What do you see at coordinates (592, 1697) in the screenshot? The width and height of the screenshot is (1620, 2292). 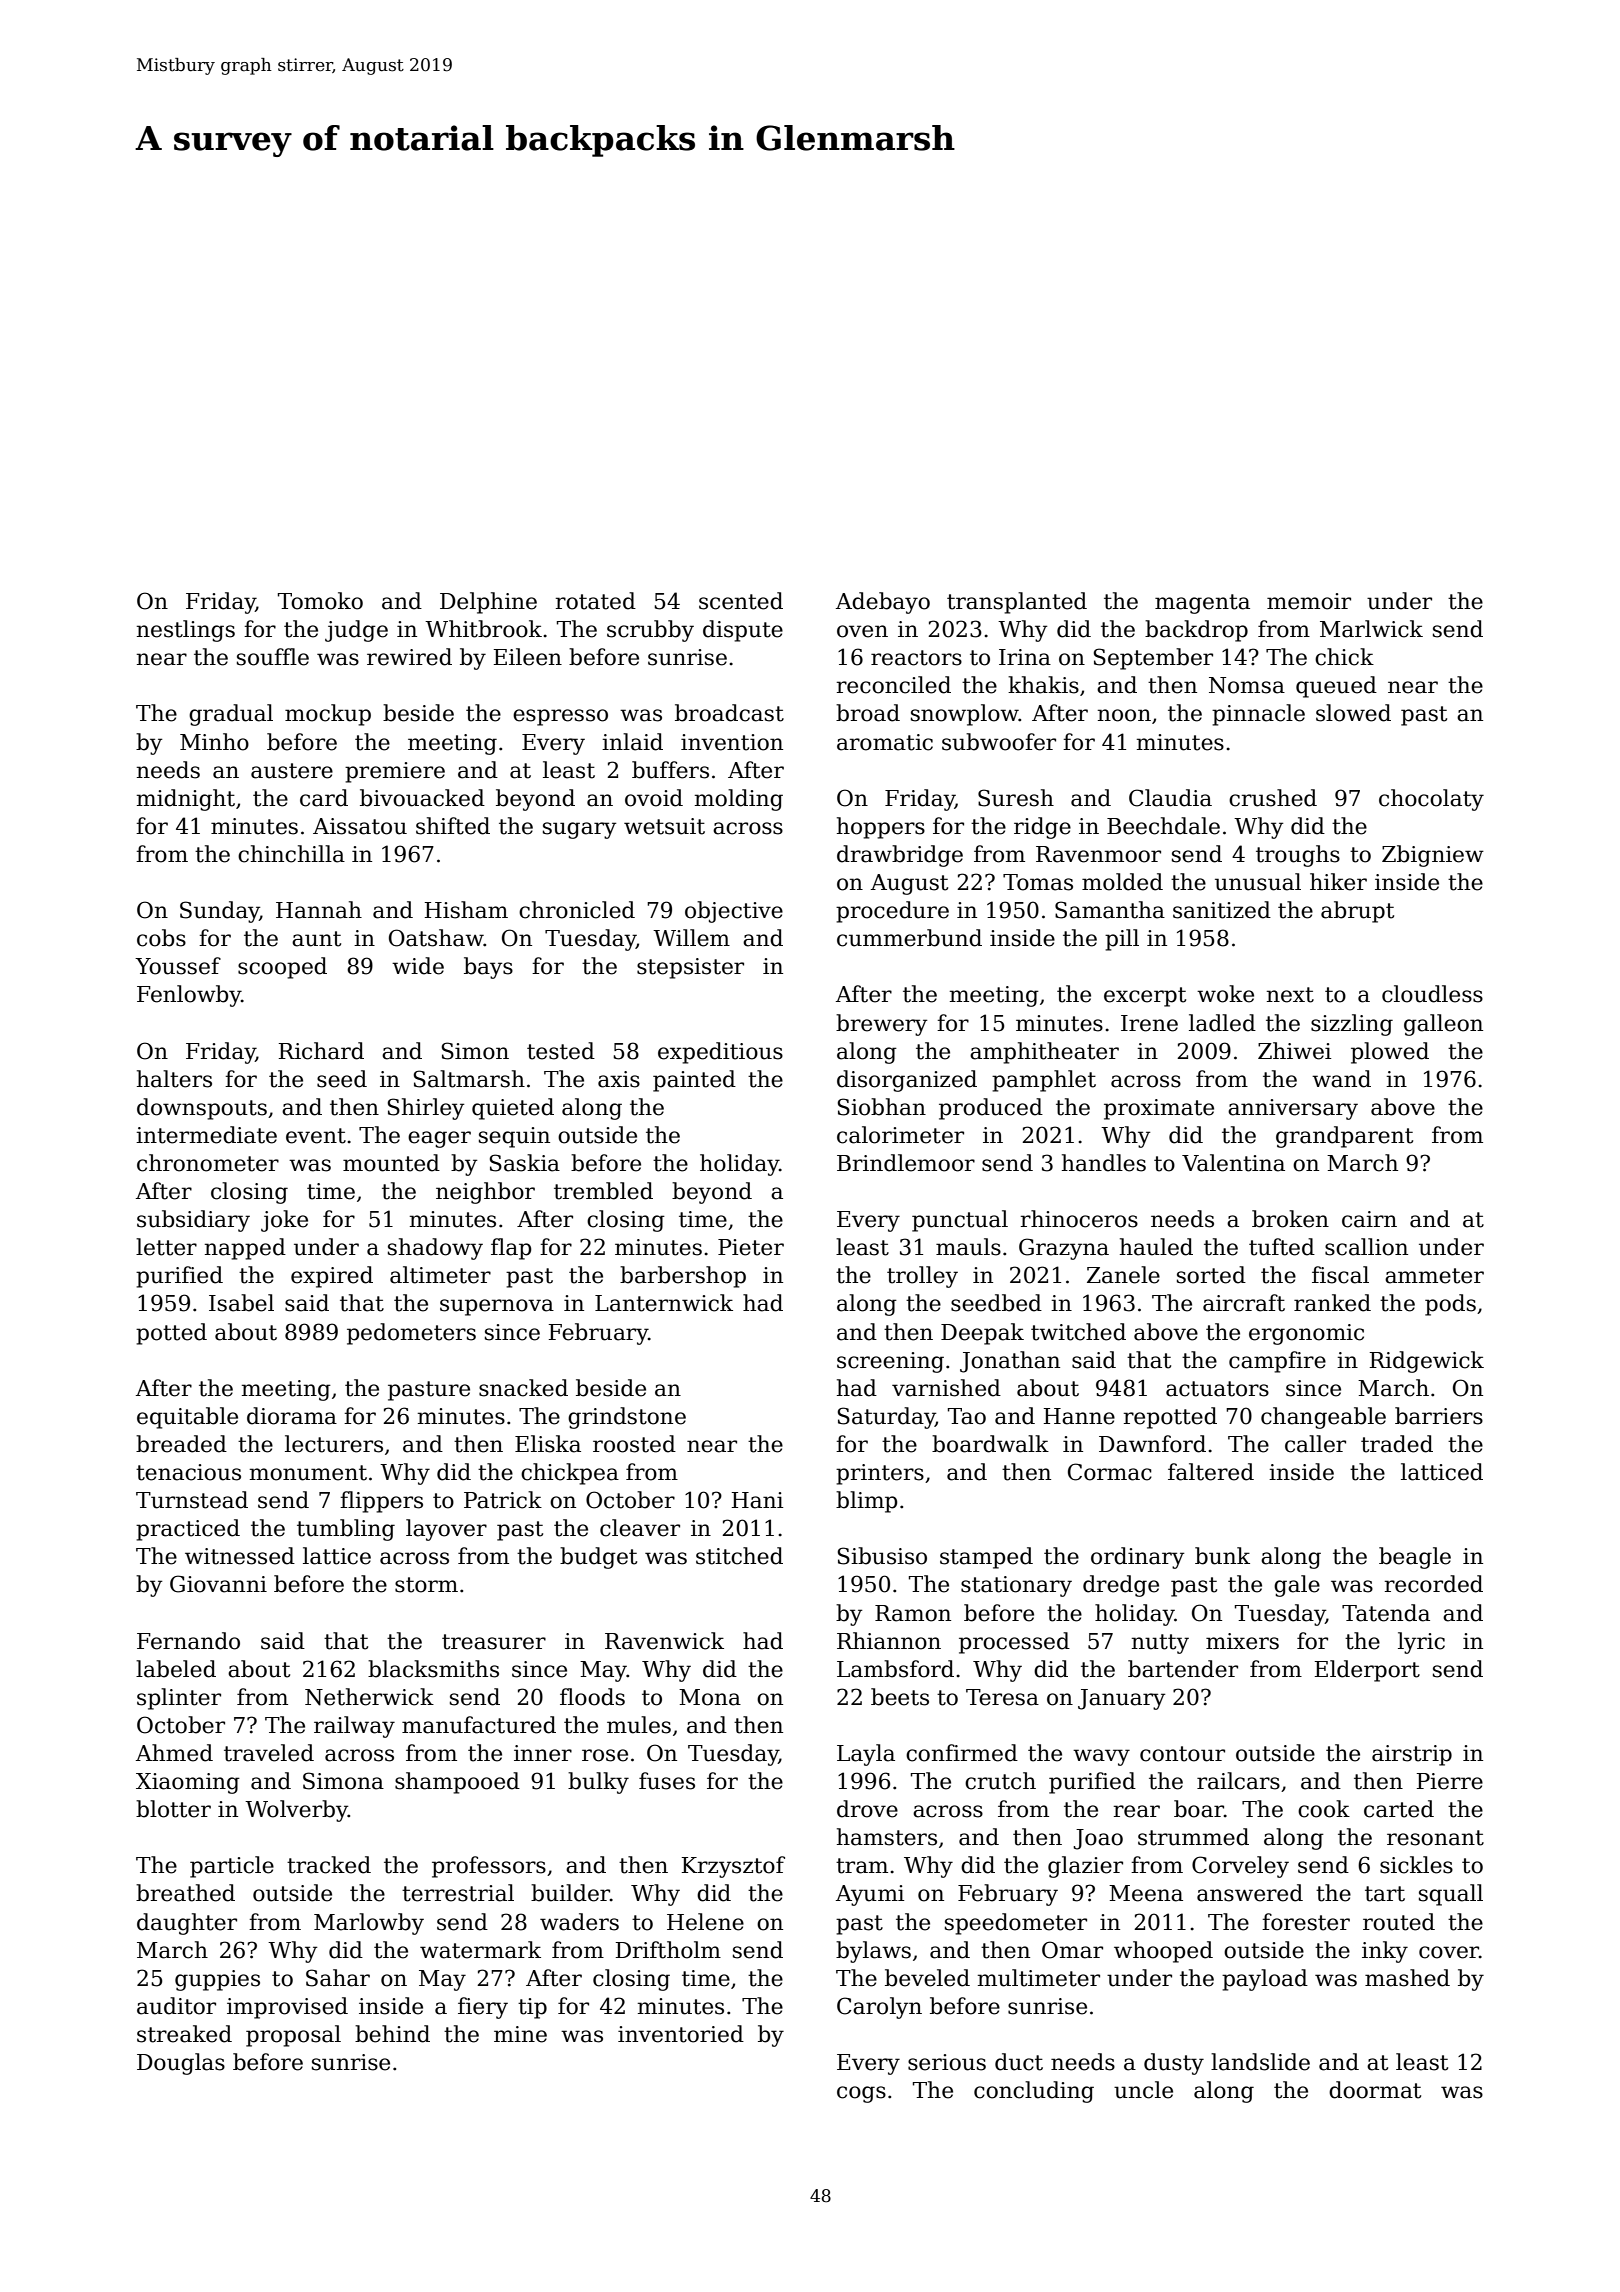 I see `floods` at bounding box center [592, 1697].
